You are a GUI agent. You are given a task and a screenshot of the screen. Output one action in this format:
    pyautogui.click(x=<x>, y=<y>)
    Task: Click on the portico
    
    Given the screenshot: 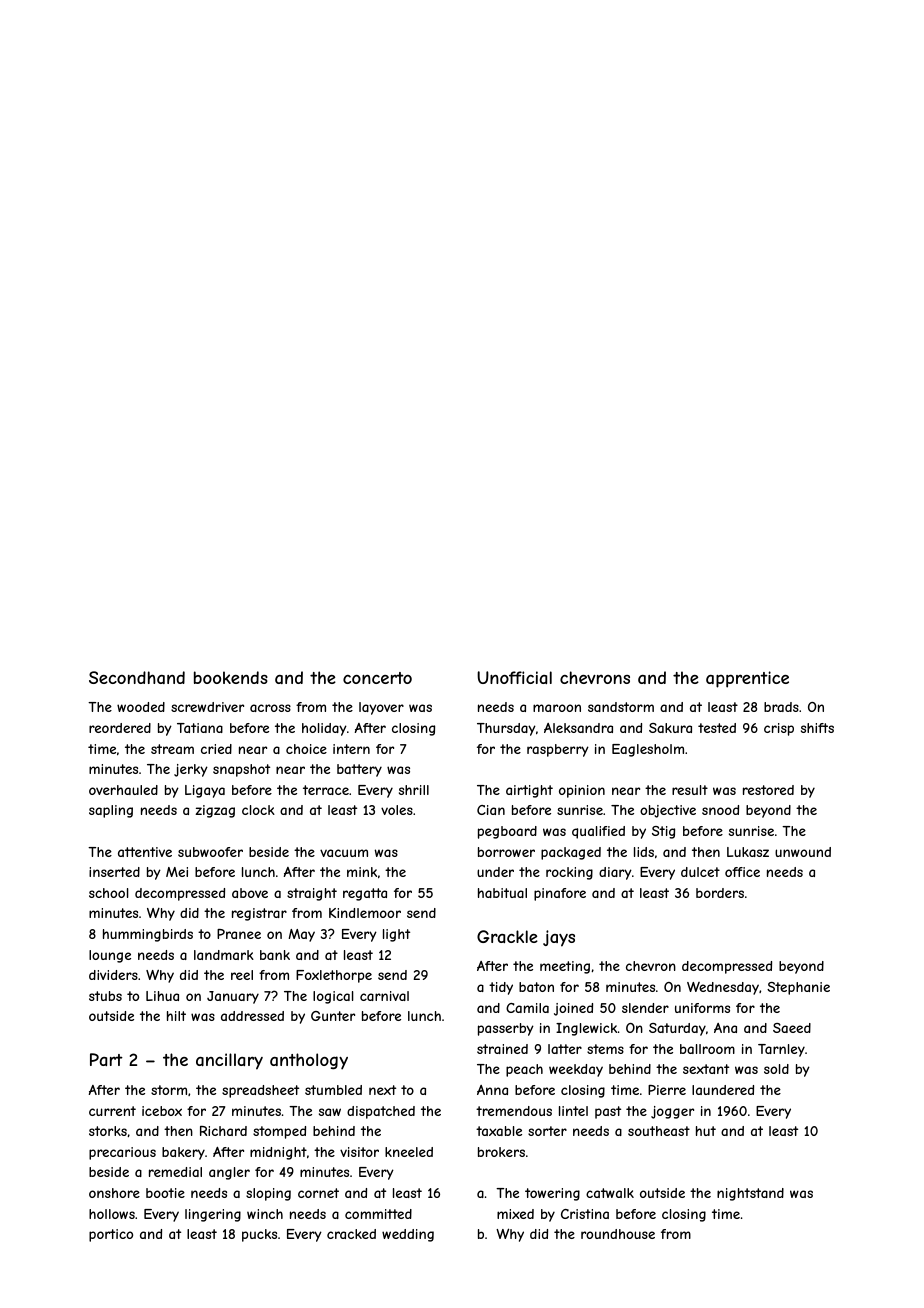 What is the action you would take?
    pyautogui.click(x=111, y=1235)
